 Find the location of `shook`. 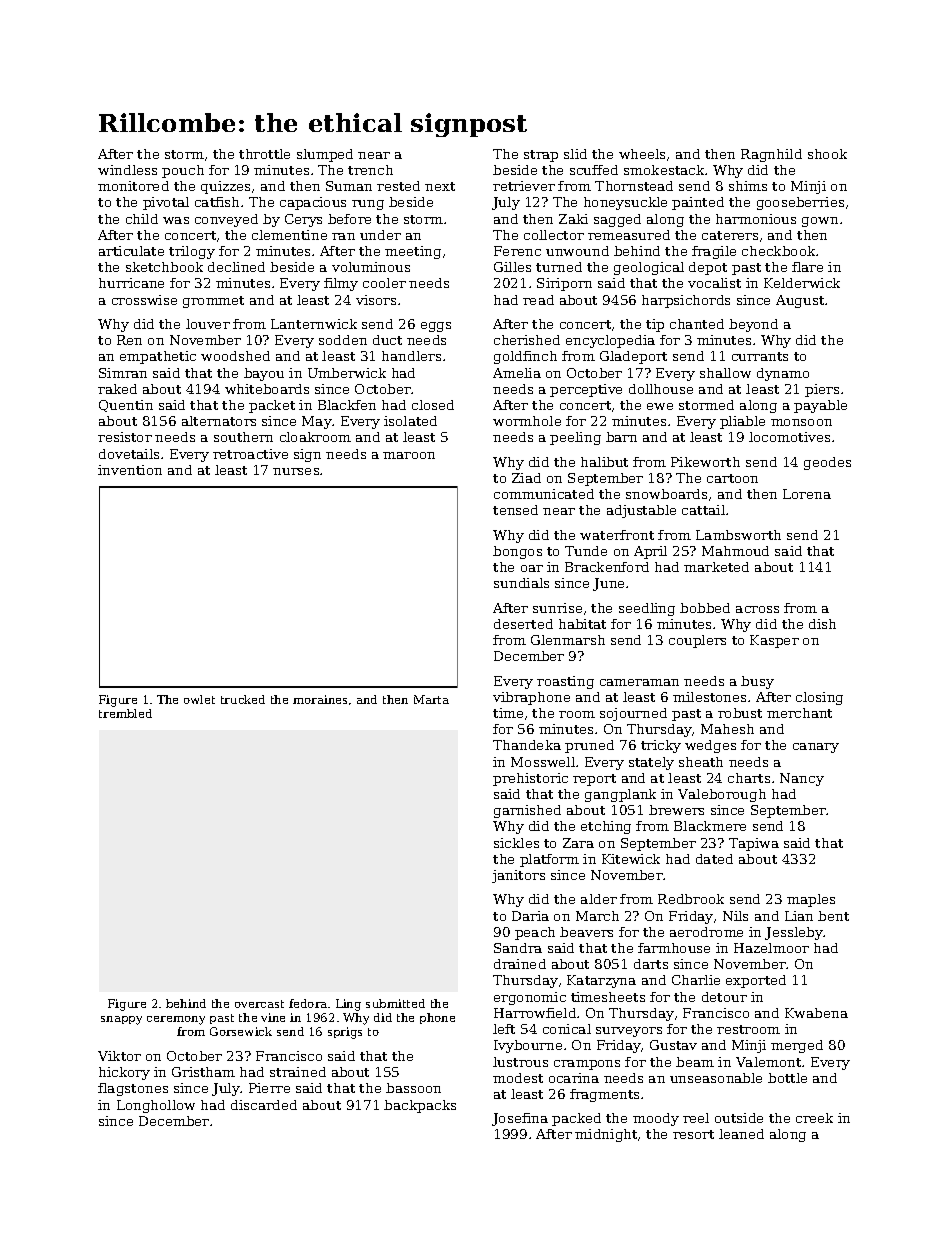

shook is located at coordinates (827, 154).
